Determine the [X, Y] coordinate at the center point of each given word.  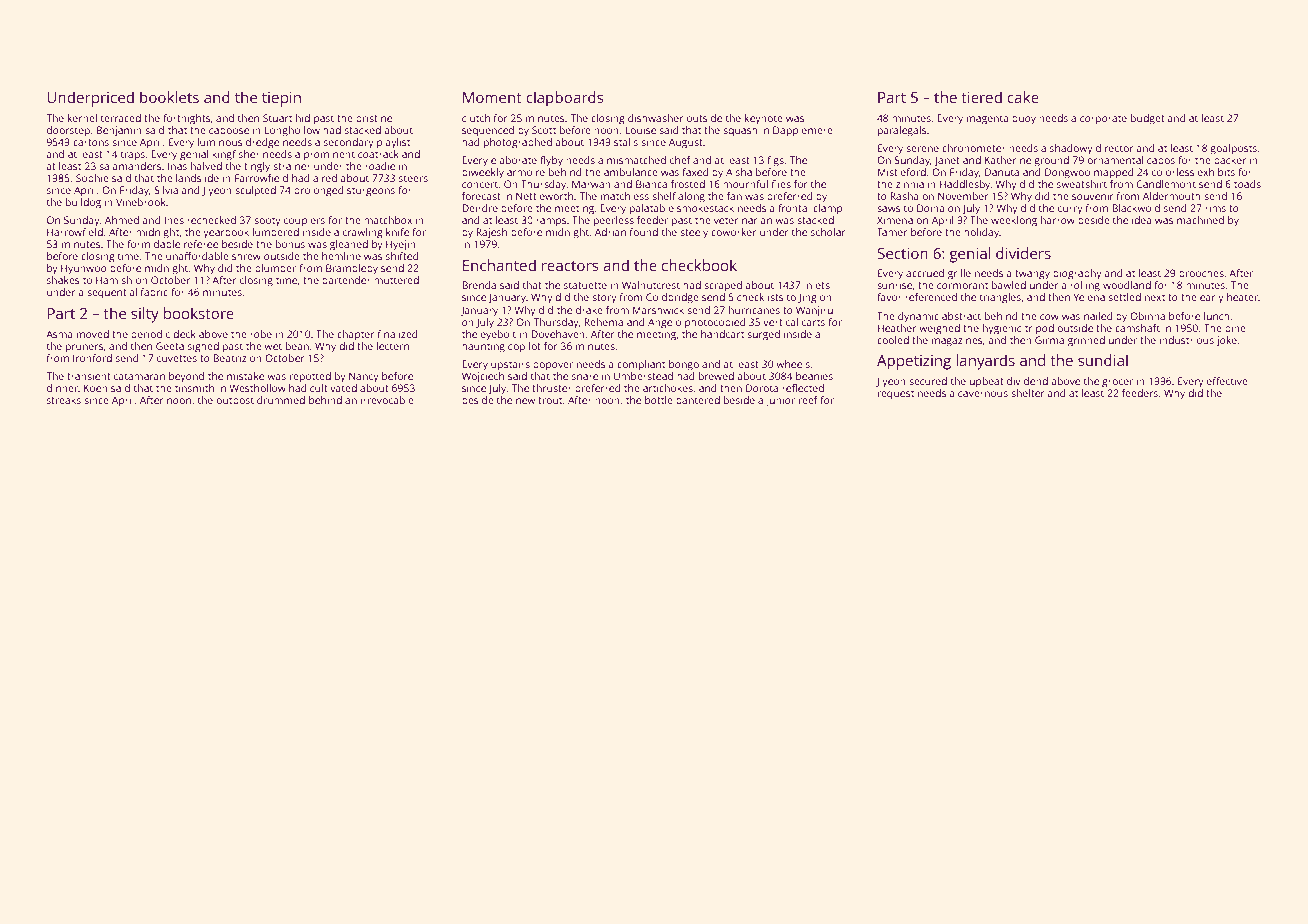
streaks [64, 400]
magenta [988, 120]
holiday [982, 233]
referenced [931, 297]
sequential [112, 293]
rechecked [211, 220]
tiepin [281, 99]
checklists [760, 297]
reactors [570, 266]
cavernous [983, 394]
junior [780, 401]
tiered [981, 97]
